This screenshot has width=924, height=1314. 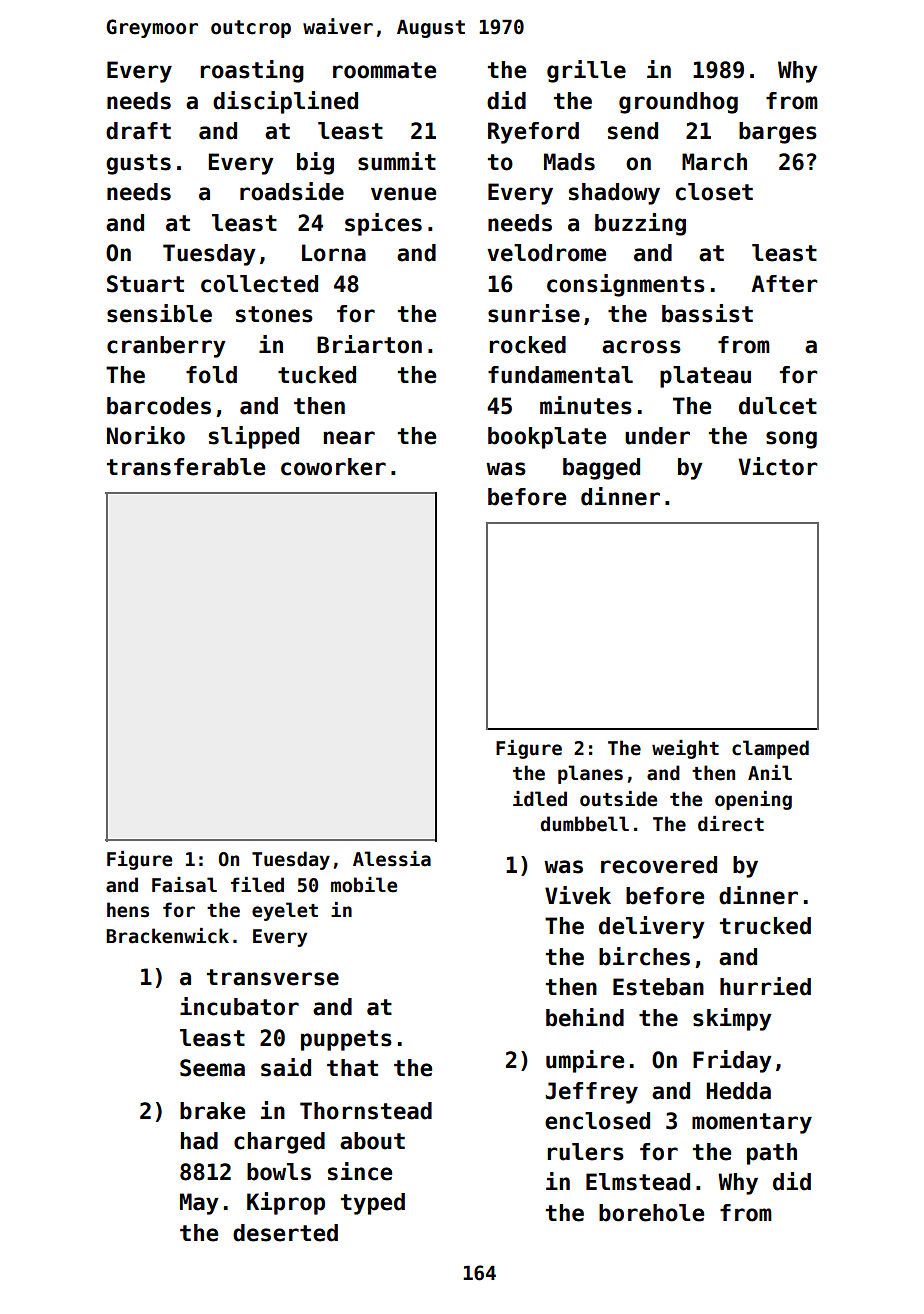 What do you see at coordinates (403, 194) in the screenshot?
I see `venue` at bounding box center [403, 194].
